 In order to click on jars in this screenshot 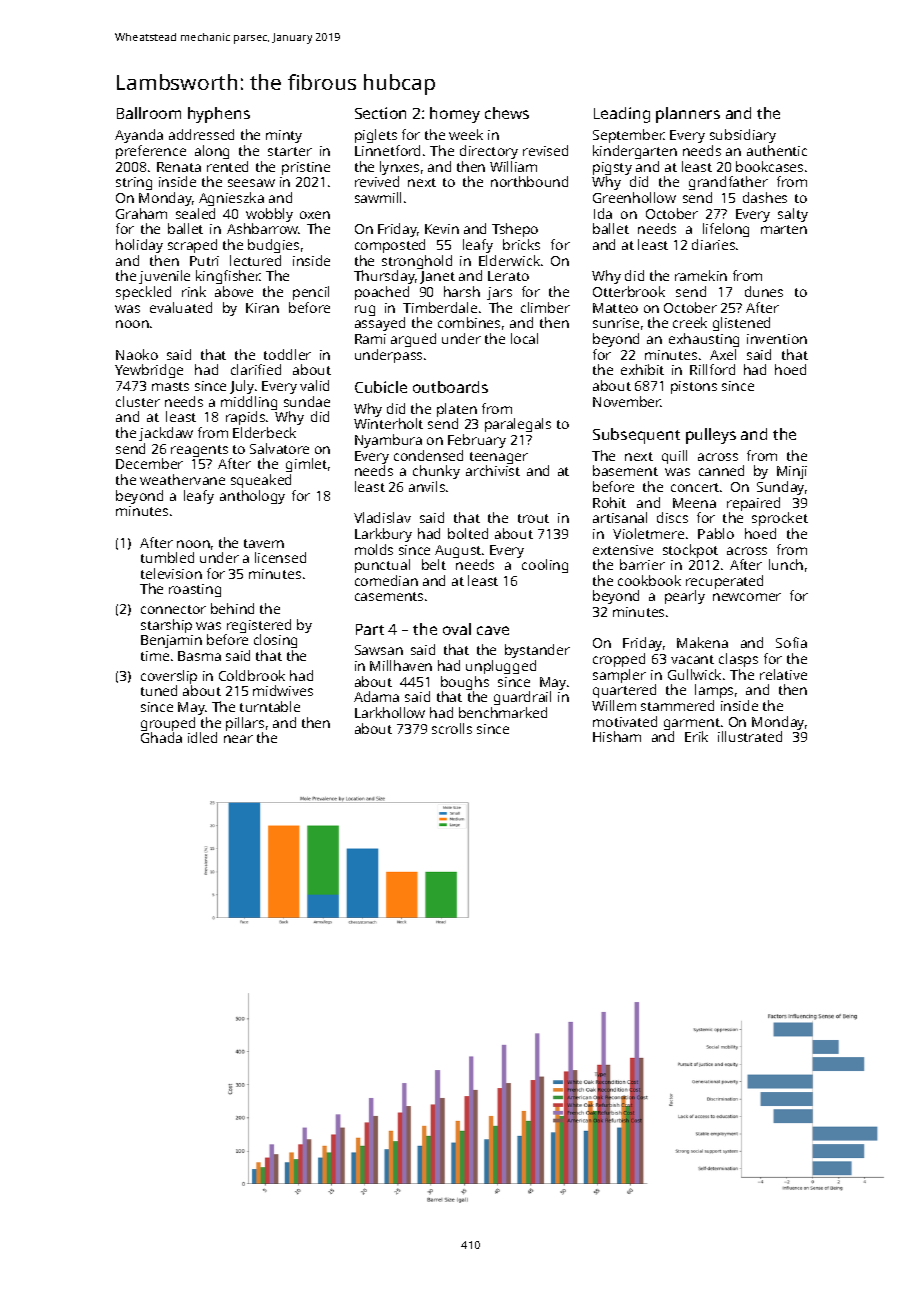, I will do `click(499, 293)`.
